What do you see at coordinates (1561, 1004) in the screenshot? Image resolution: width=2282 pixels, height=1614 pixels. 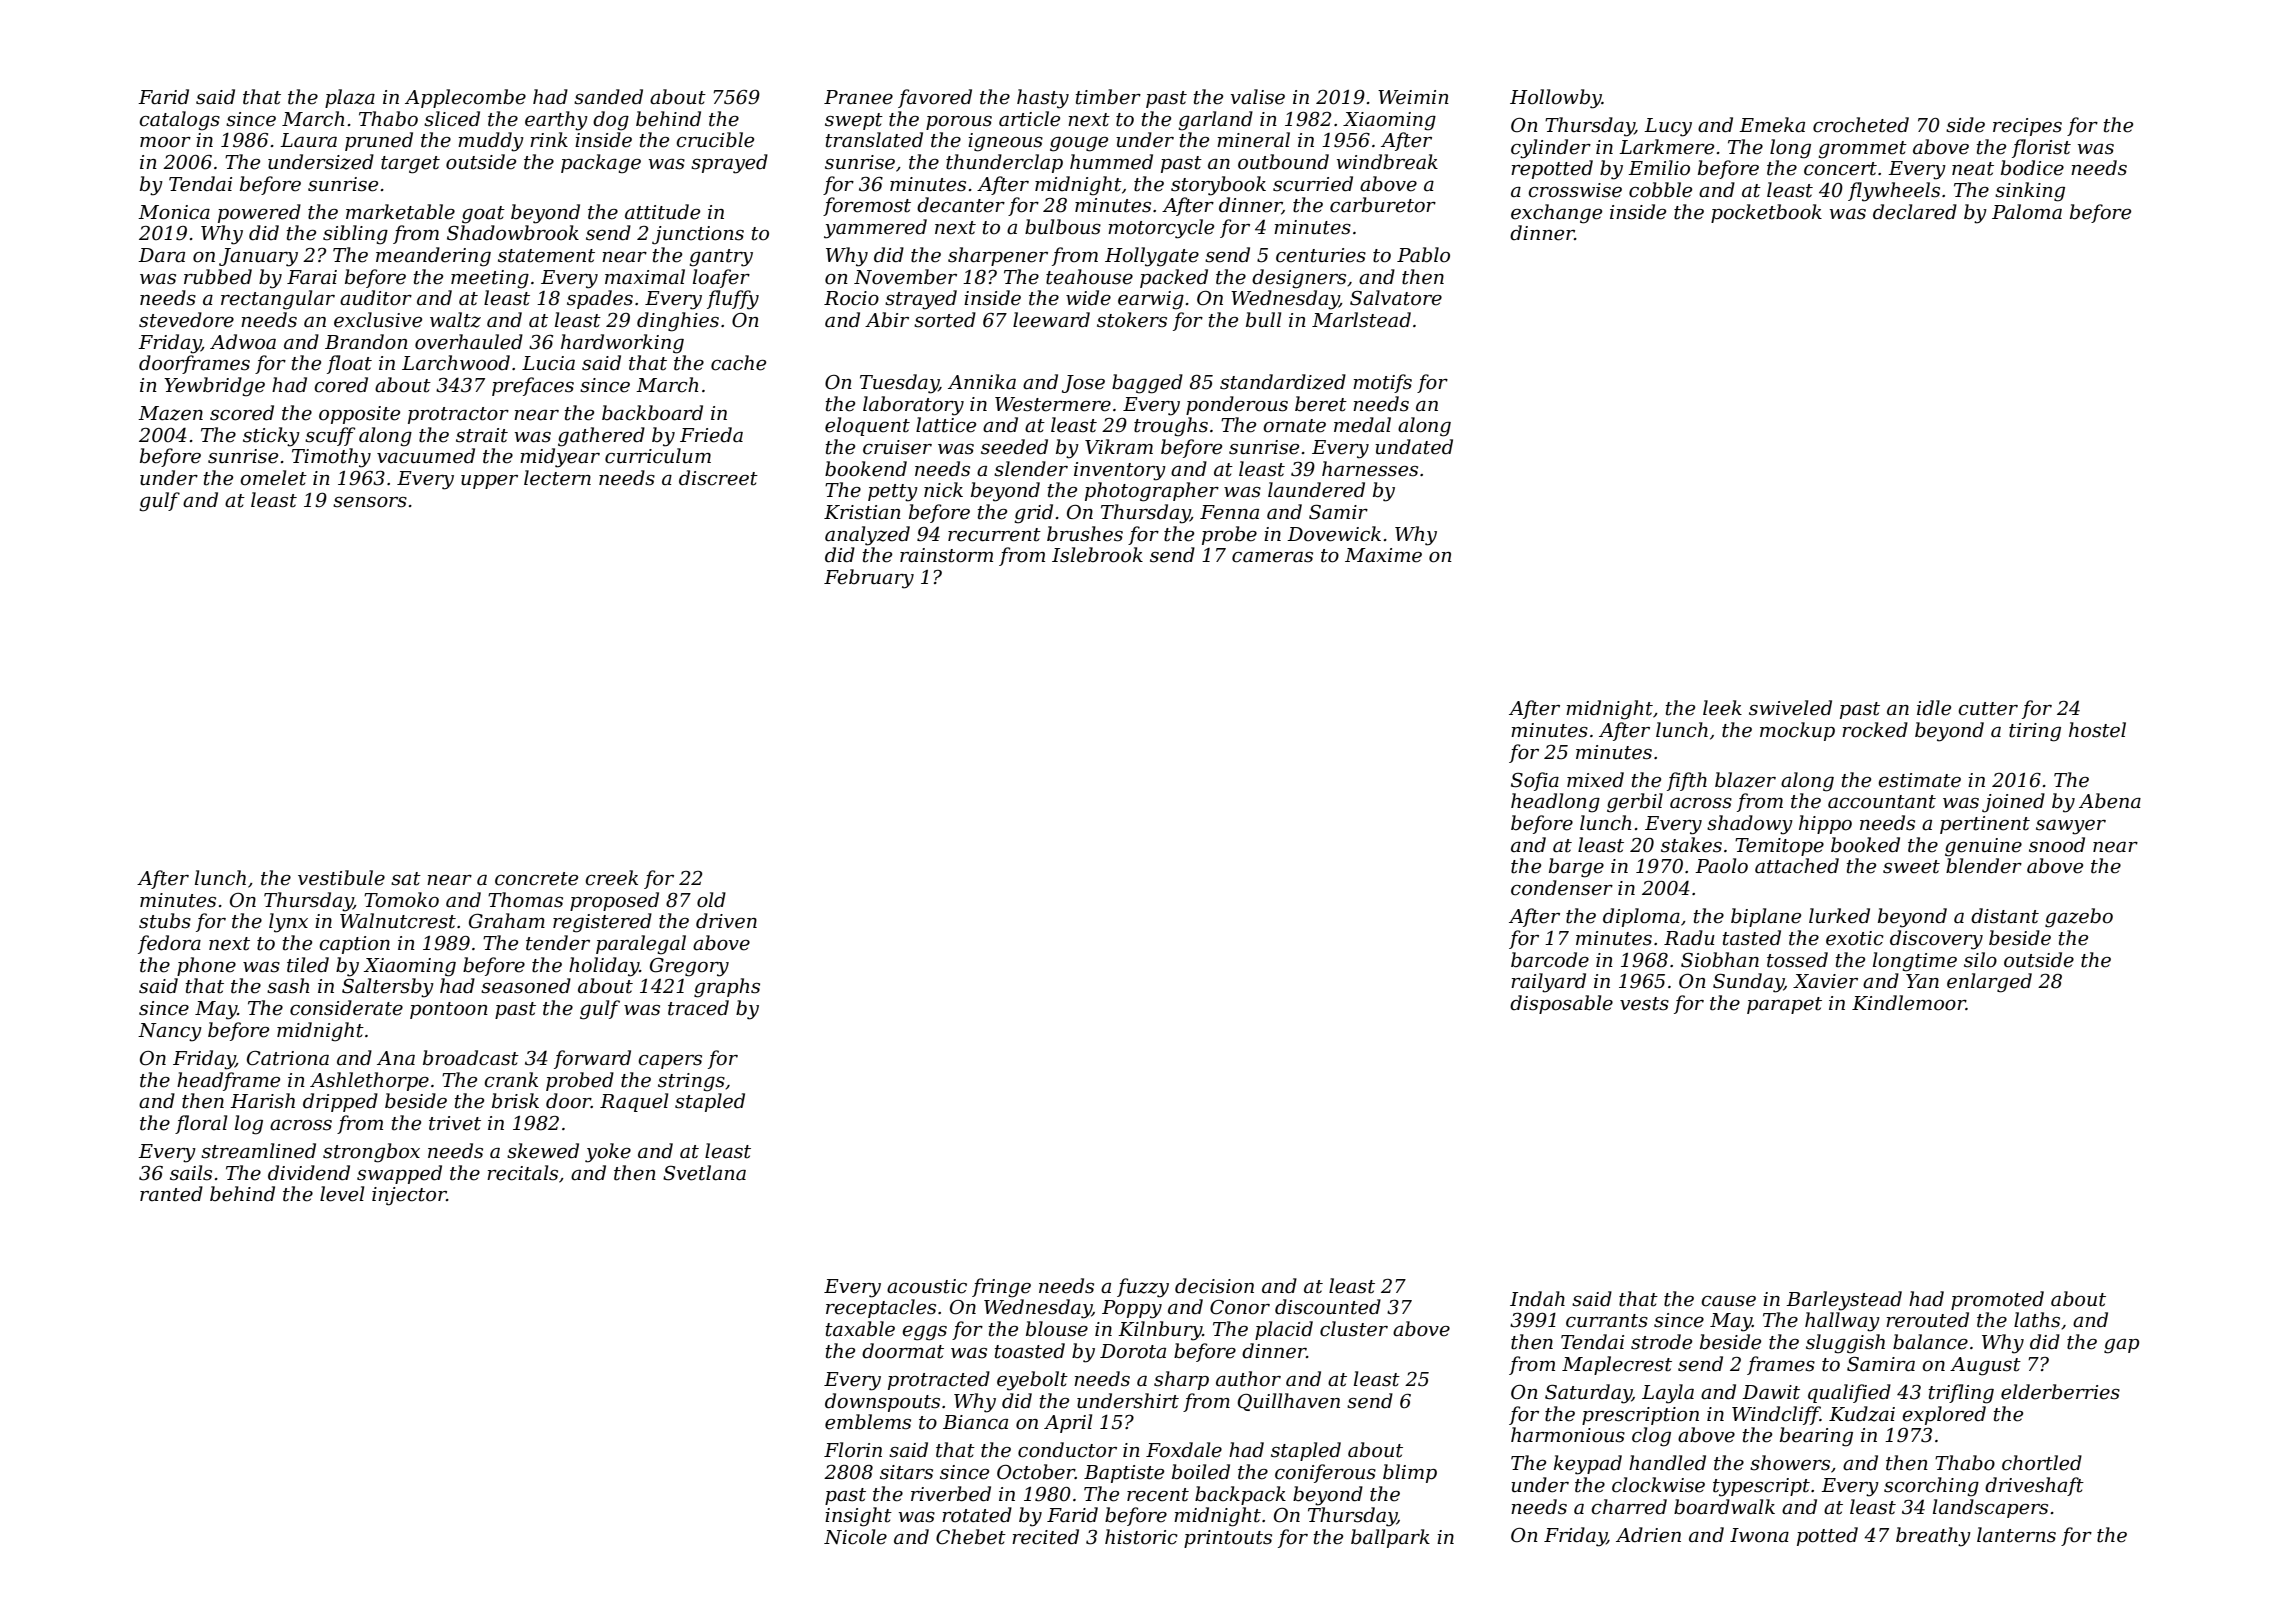 I see `disposable` at bounding box center [1561, 1004].
